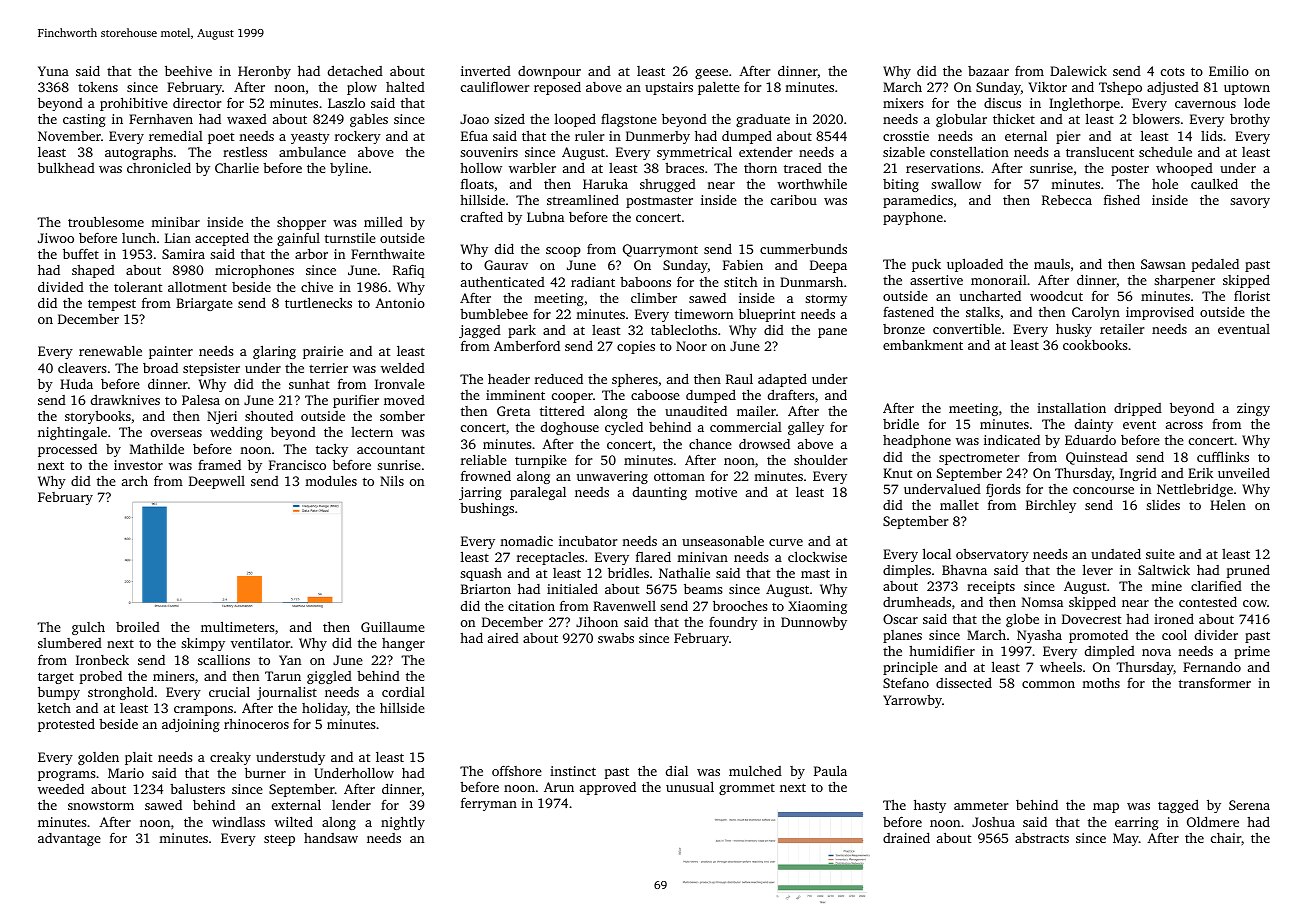  I want to click on spheres, so click(635, 380).
